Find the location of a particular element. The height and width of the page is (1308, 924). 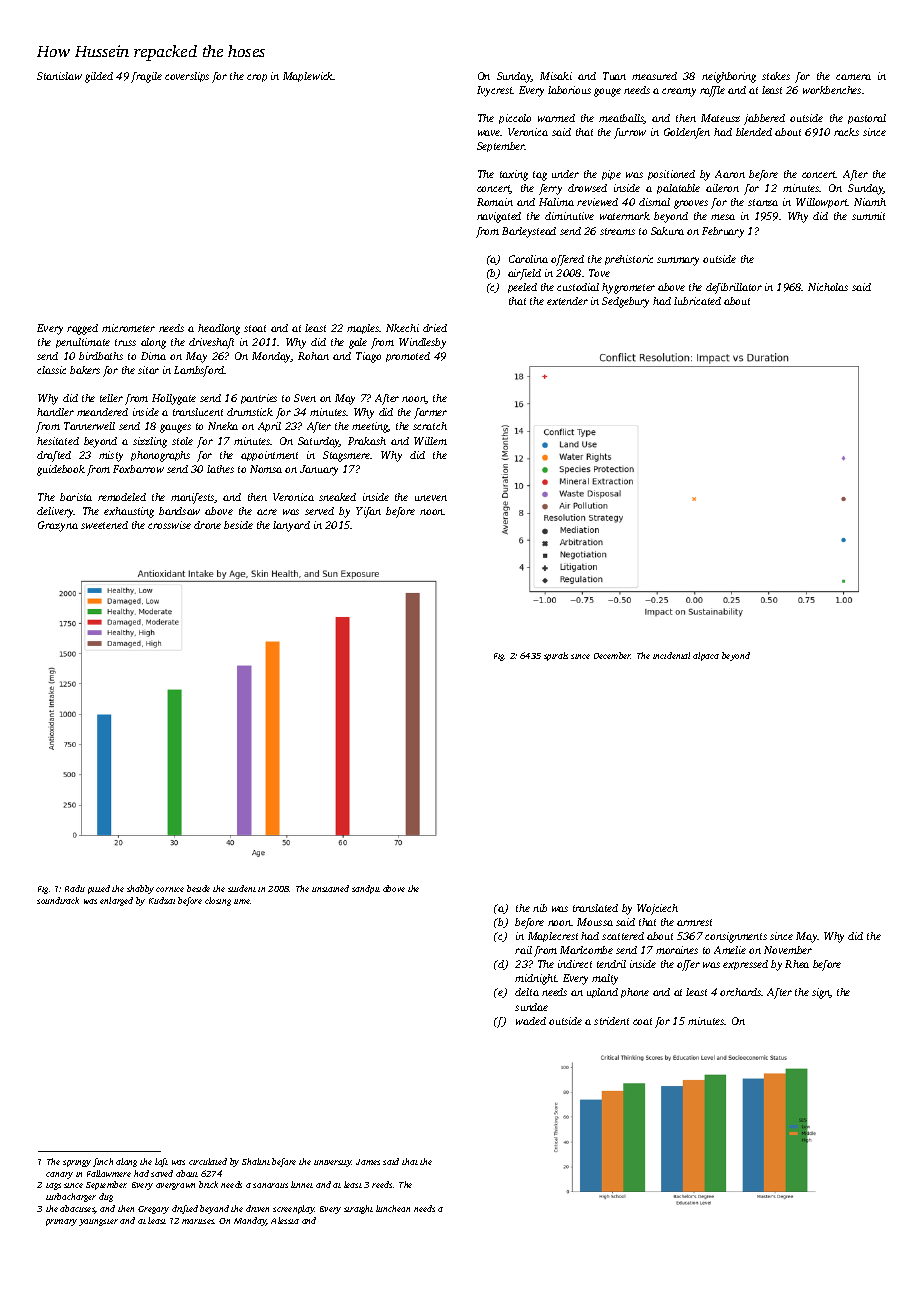

sandpit is located at coordinates (366, 889).
